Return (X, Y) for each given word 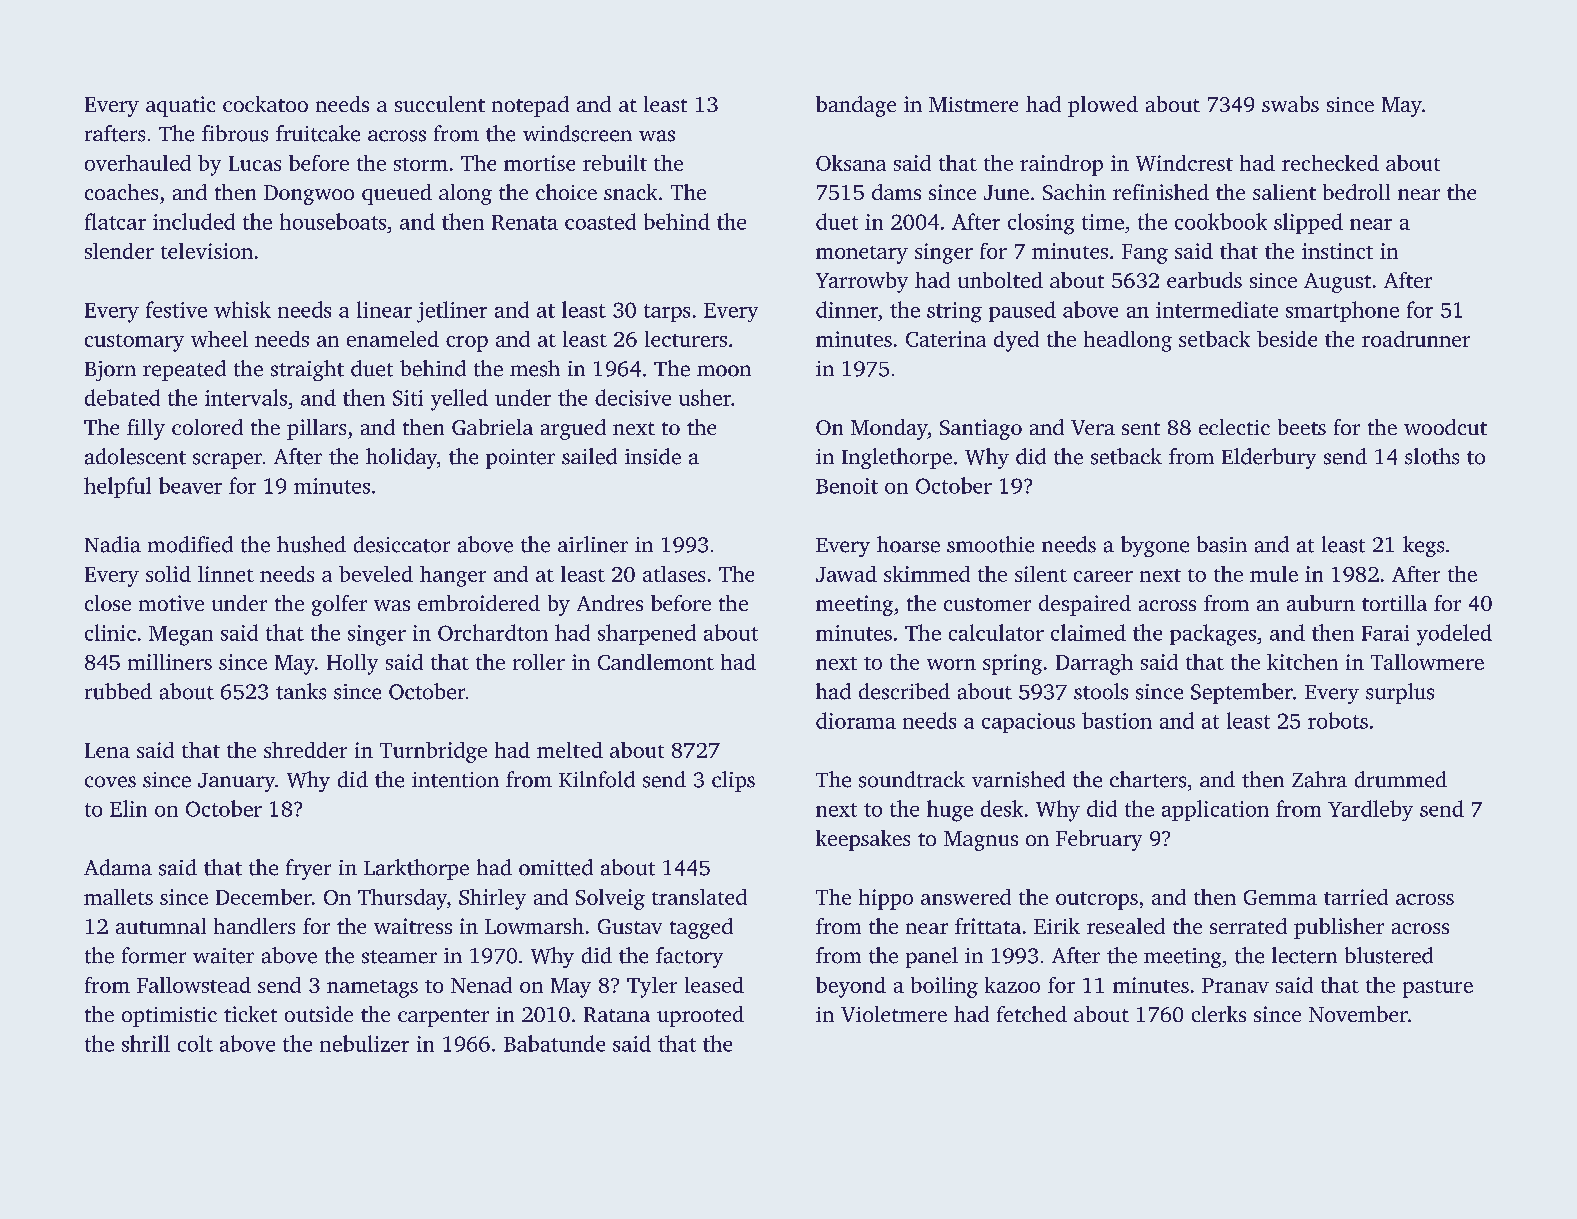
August (1337, 283)
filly (146, 429)
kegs (1423, 546)
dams (896, 192)
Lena (107, 750)
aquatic (180, 106)
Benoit (847, 486)
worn (951, 664)
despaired (1085, 605)
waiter (223, 956)
